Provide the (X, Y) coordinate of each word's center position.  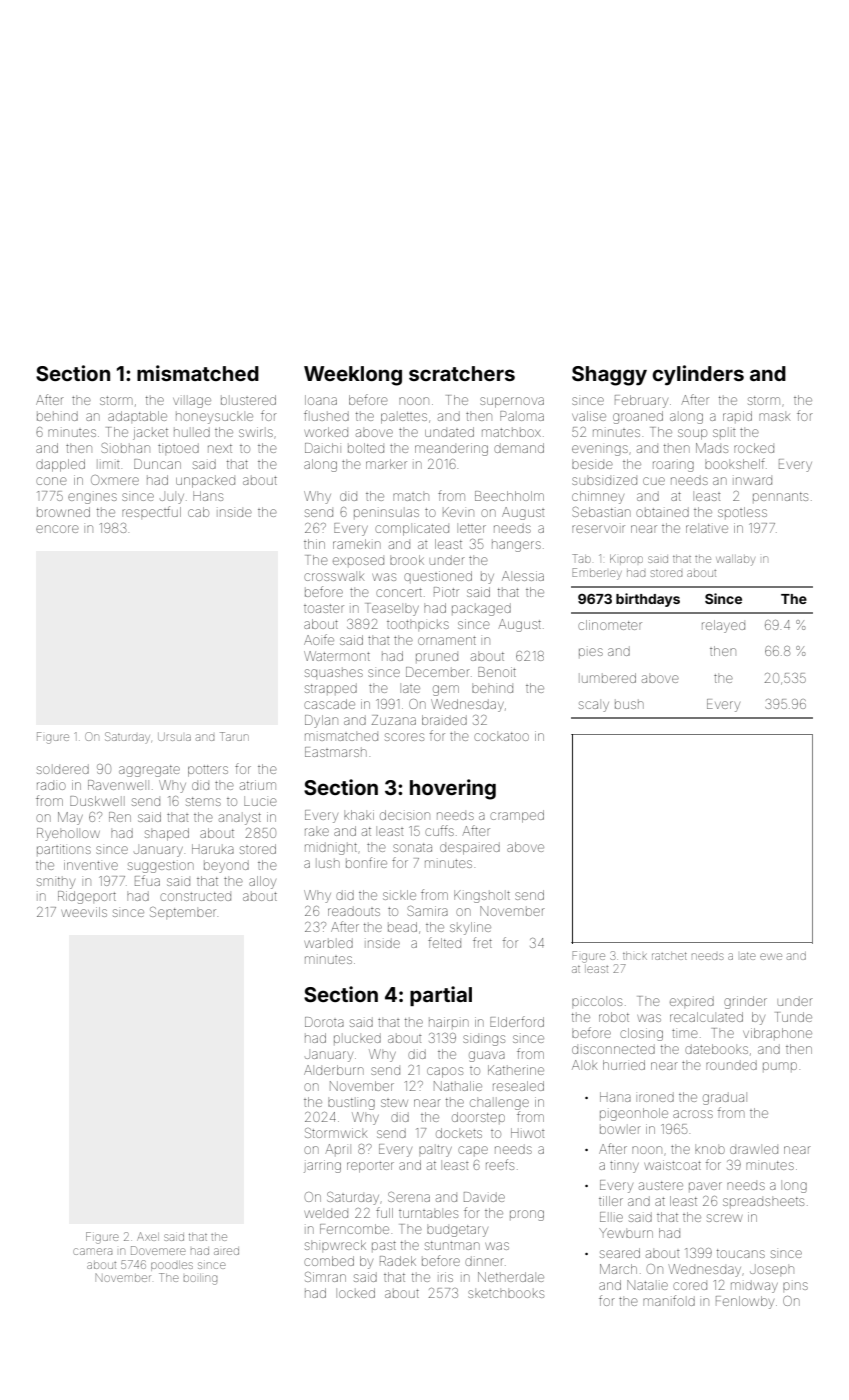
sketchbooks (506, 1294)
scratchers (462, 373)
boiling (200, 1279)
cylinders (698, 375)
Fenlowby (745, 1302)
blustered (248, 400)
